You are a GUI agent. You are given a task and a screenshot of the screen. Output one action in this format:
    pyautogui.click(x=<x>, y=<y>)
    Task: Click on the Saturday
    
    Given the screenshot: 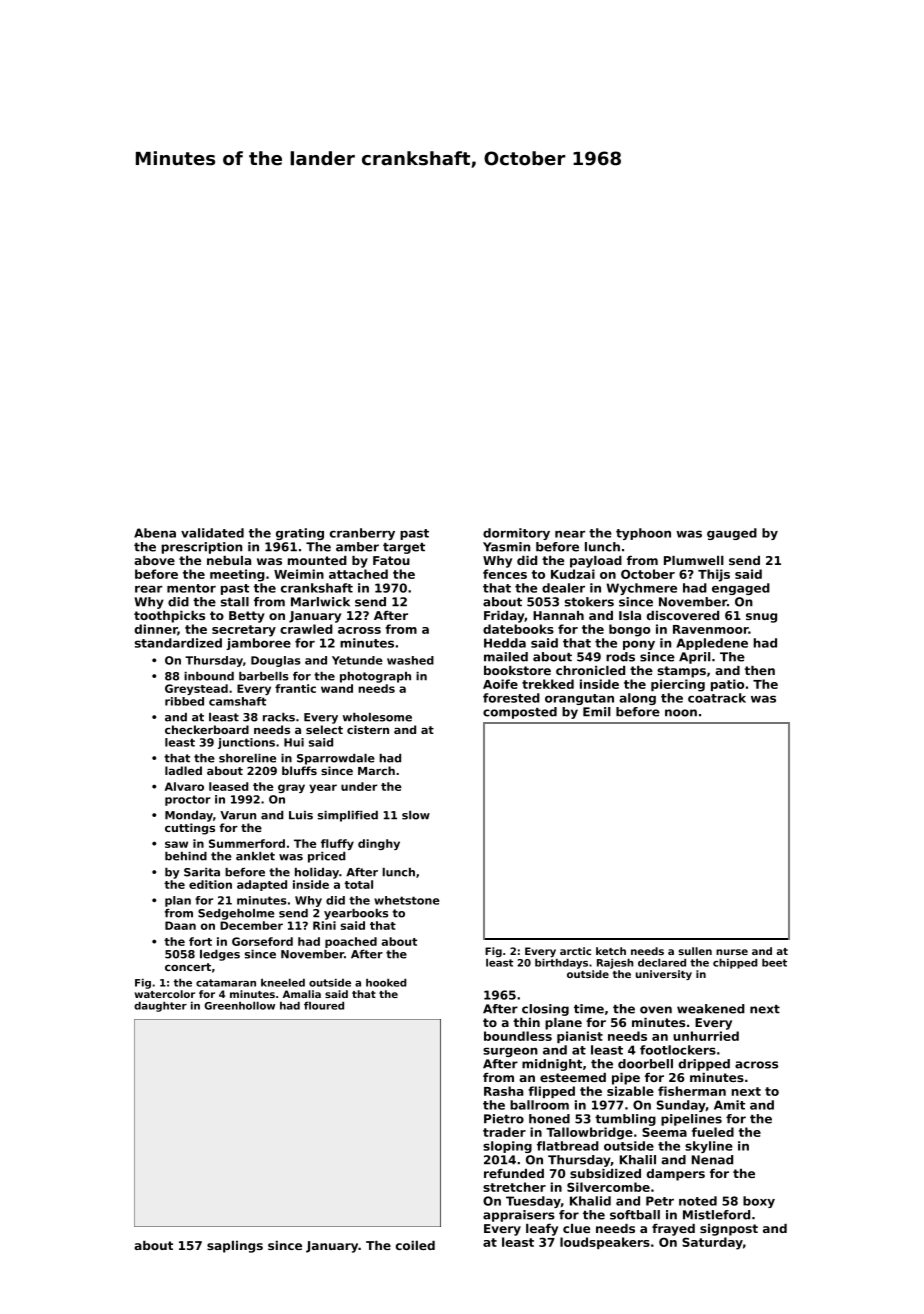 What is the action you would take?
    pyautogui.click(x=712, y=1243)
